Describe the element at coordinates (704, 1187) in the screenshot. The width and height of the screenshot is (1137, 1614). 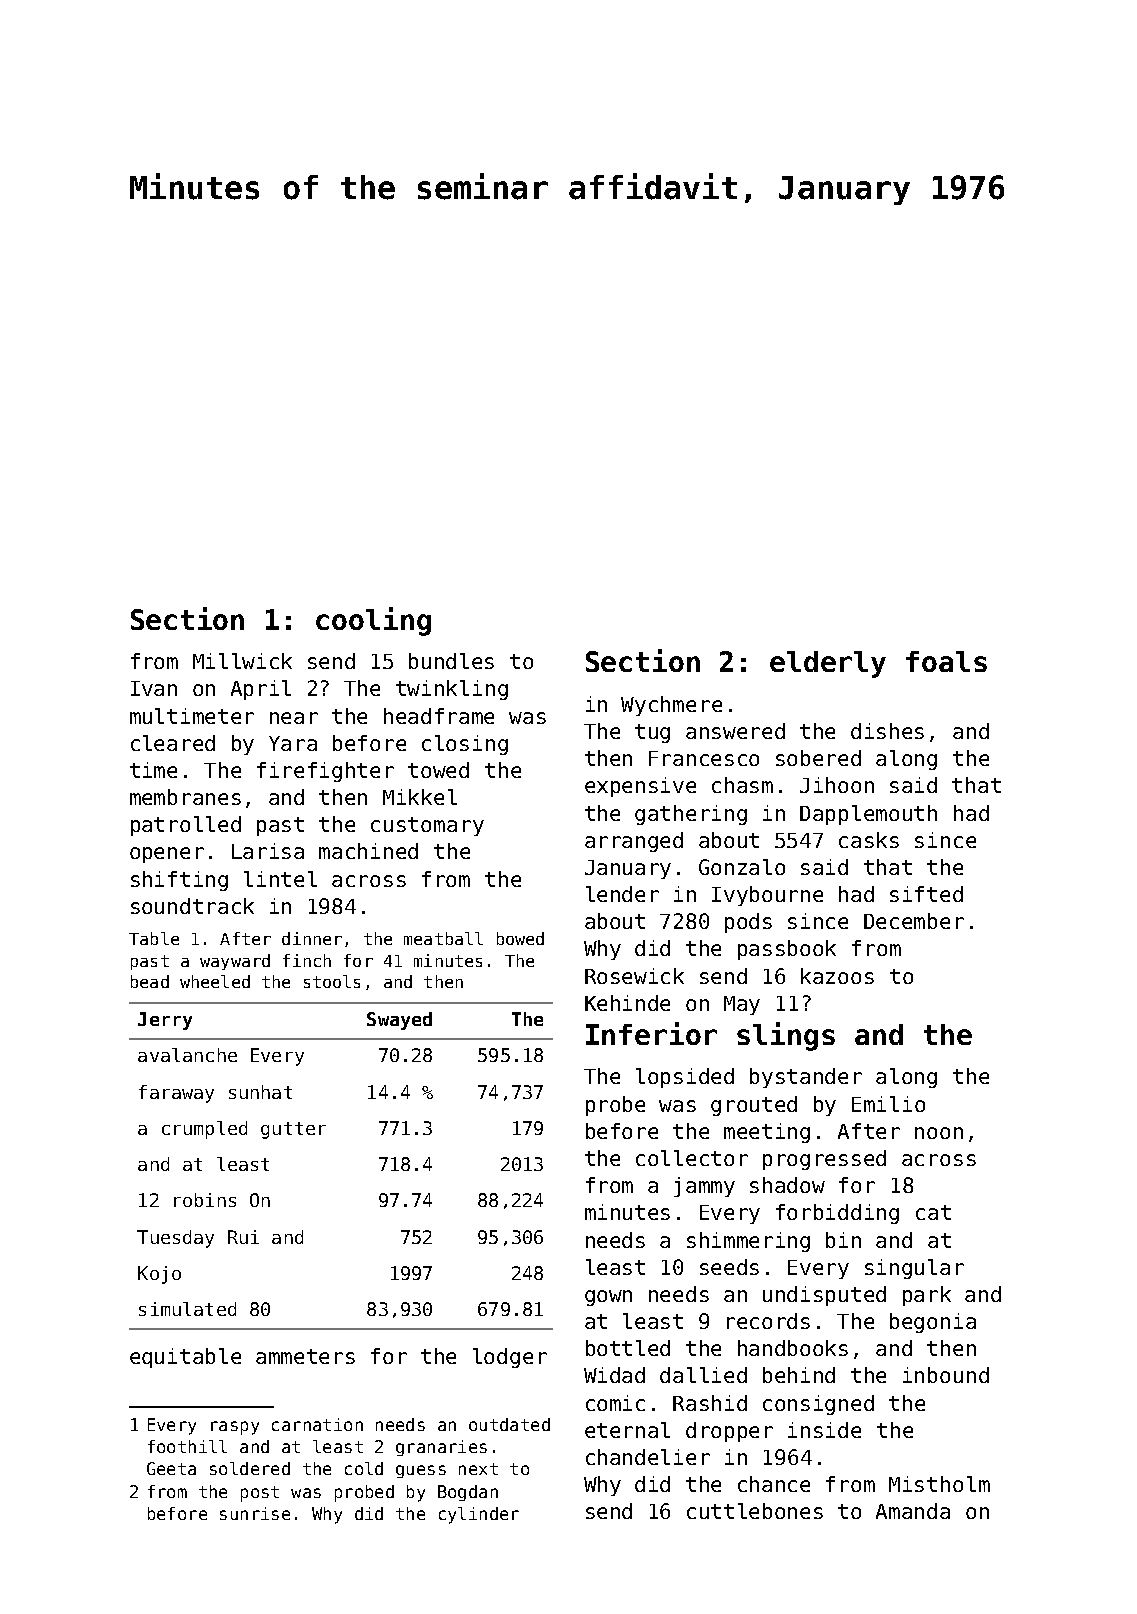
I see `jammy` at that location.
